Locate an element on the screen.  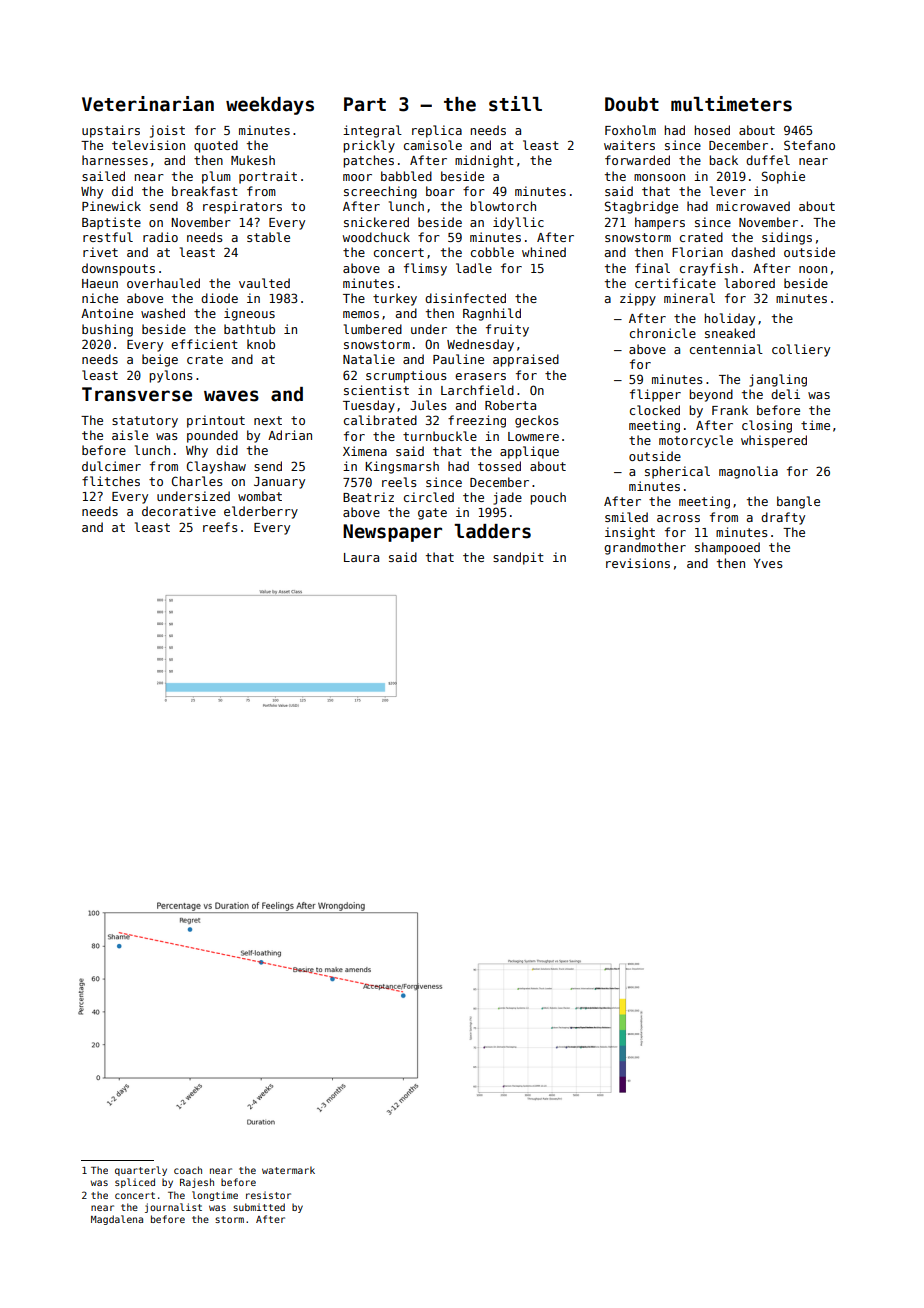
Laura is located at coordinates (361, 557).
